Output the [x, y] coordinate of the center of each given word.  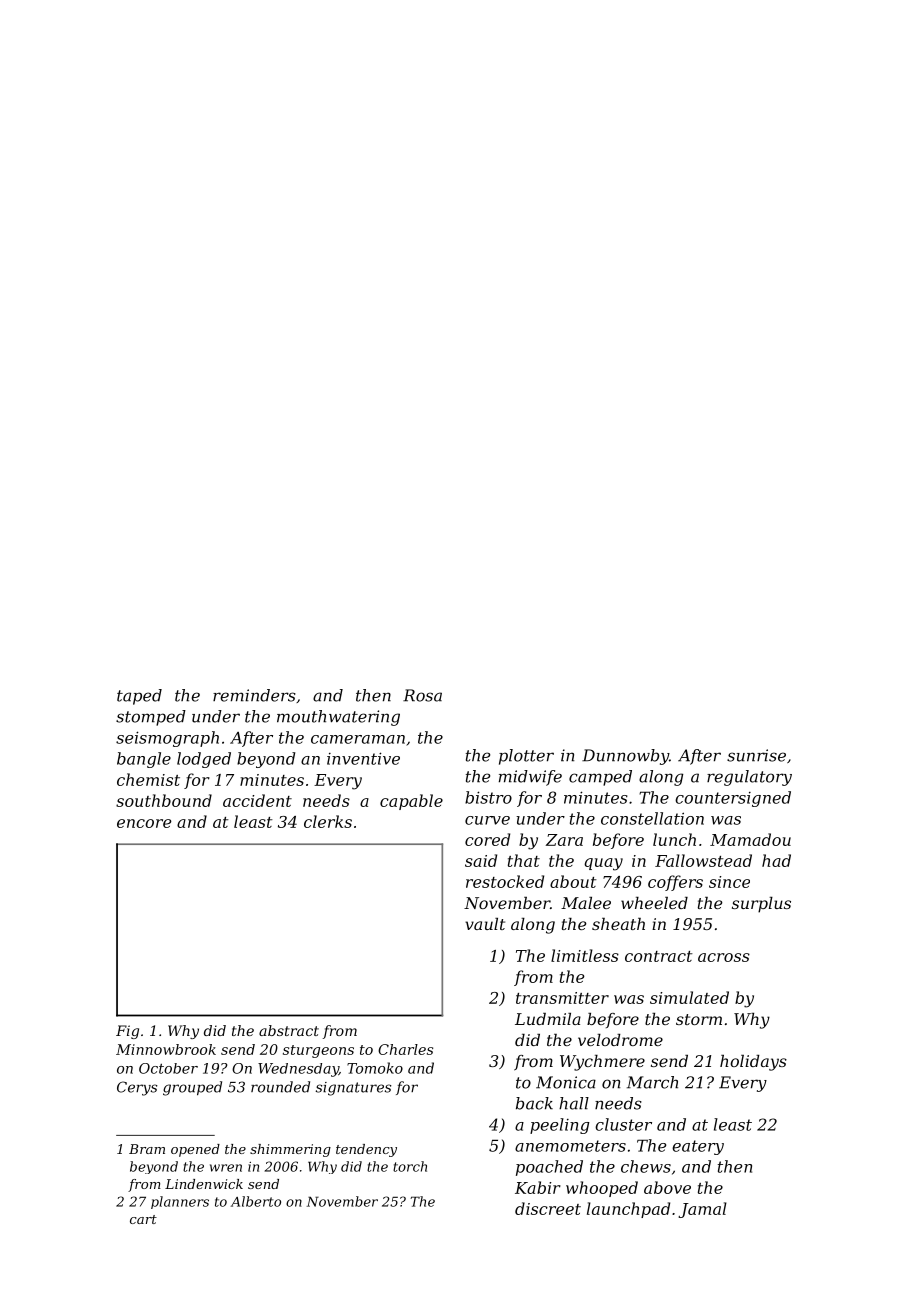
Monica [566, 1082]
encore [144, 823]
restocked [505, 881]
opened [195, 1150]
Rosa [422, 695]
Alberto [256, 1201]
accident [257, 800]
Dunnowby [625, 757]
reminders [254, 695]
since [729, 882]
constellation [652, 818]
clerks [328, 821]
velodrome [620, 1040]
